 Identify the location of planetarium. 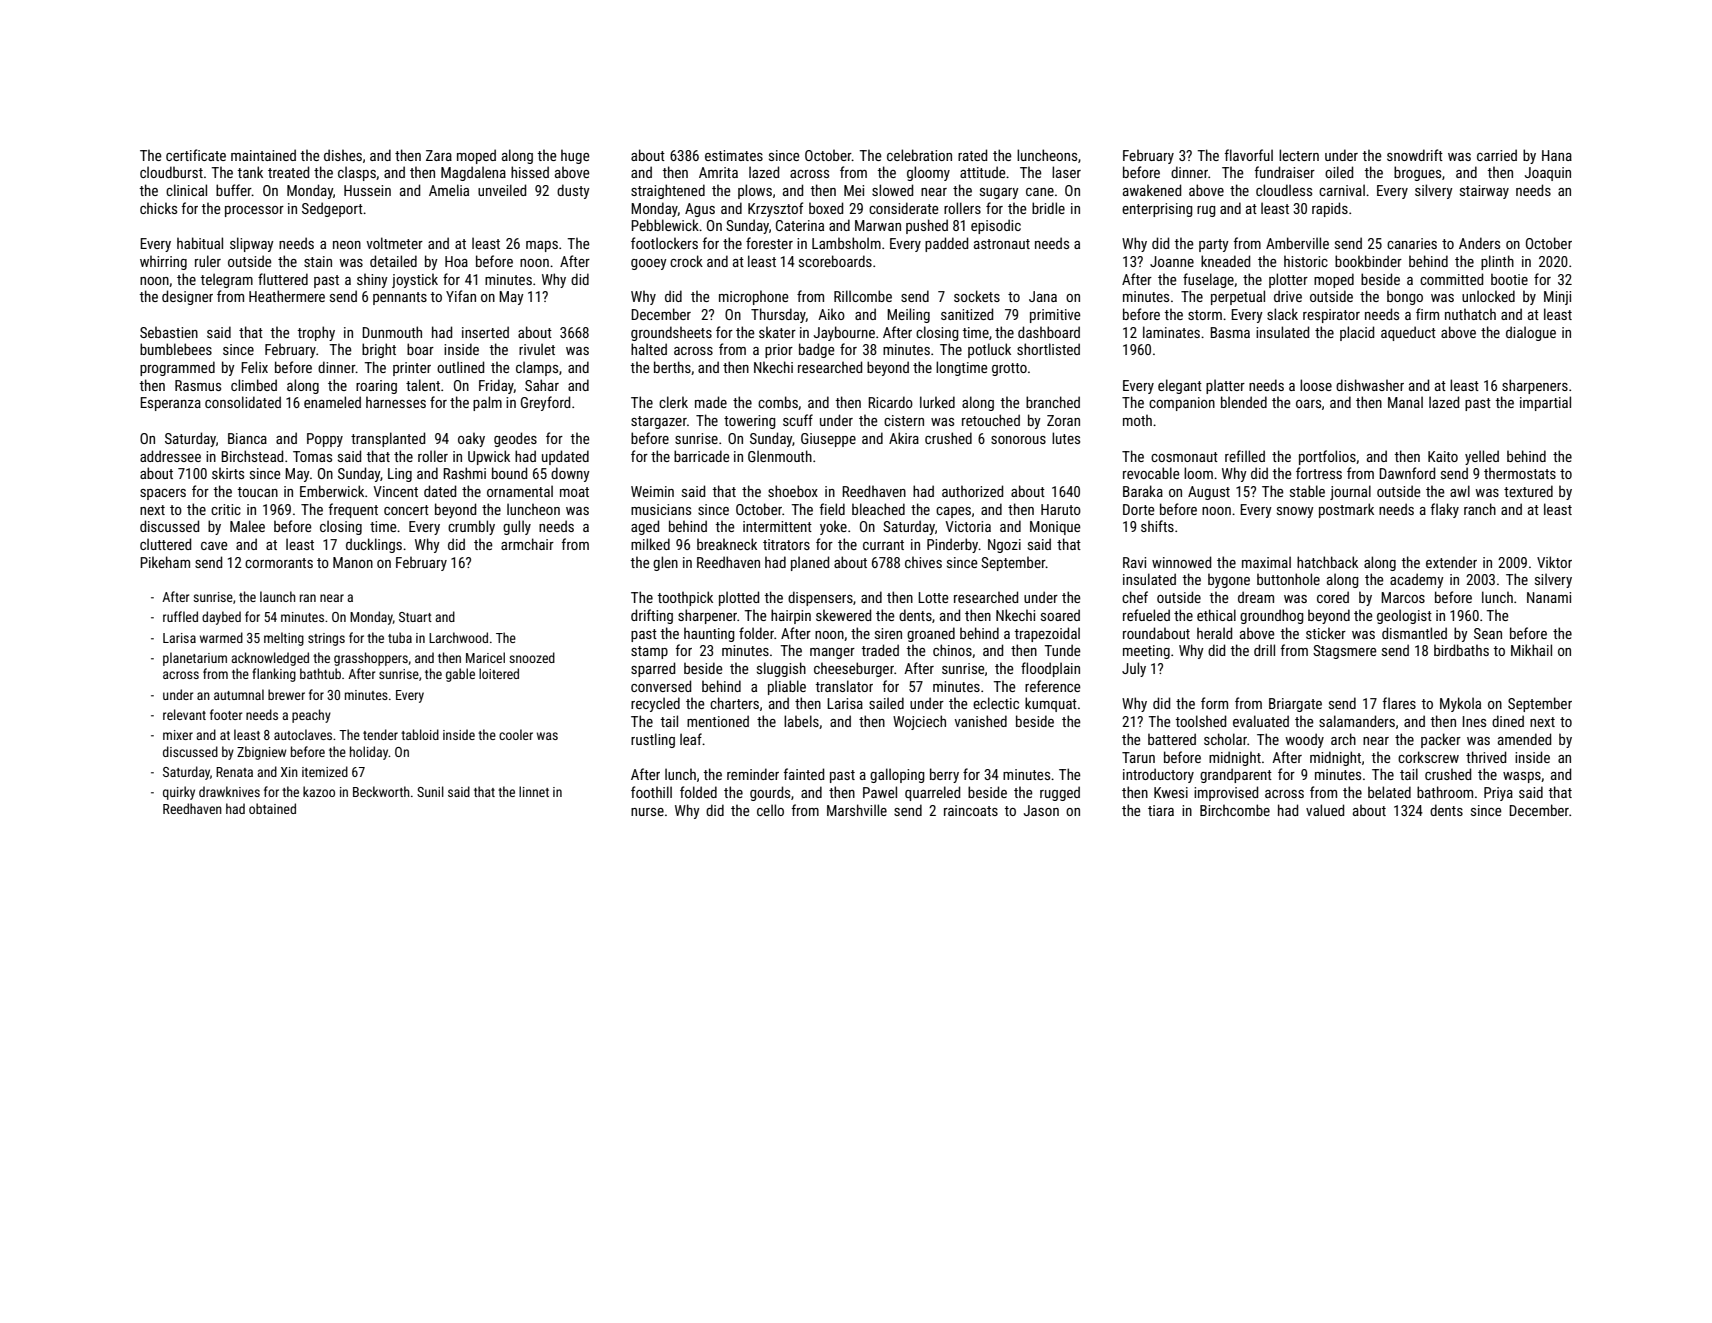
(195, 659).
